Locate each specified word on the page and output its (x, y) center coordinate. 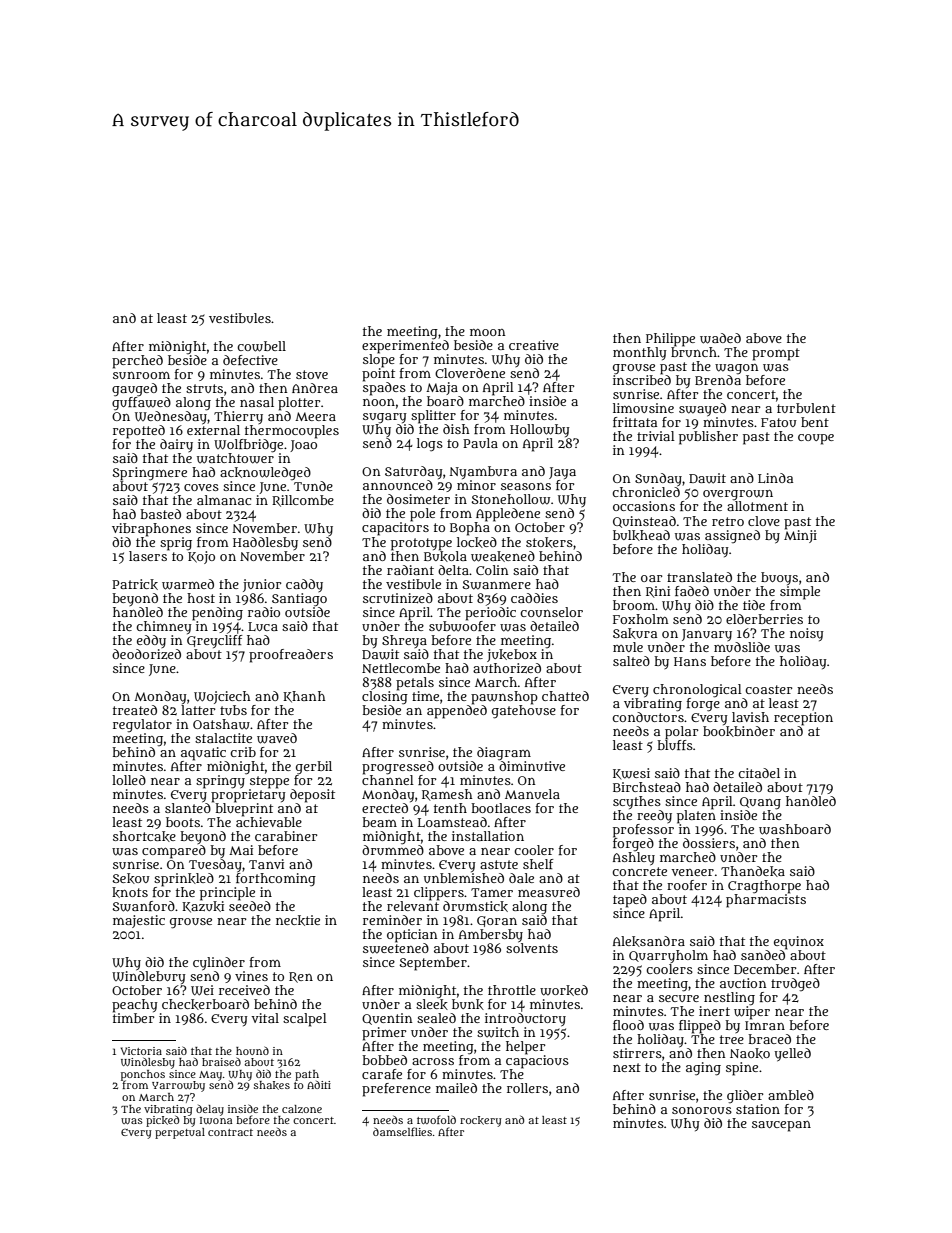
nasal (257, 402)
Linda (775, 478)
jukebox (512, 655)
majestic (139, 921)
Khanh (304, 697)
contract (230, 1132)
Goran (497, 921)
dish (456, 429)
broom (634, 605)
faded (692, 591)
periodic (490, 613)
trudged (795, 984)
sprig (176, 544)
